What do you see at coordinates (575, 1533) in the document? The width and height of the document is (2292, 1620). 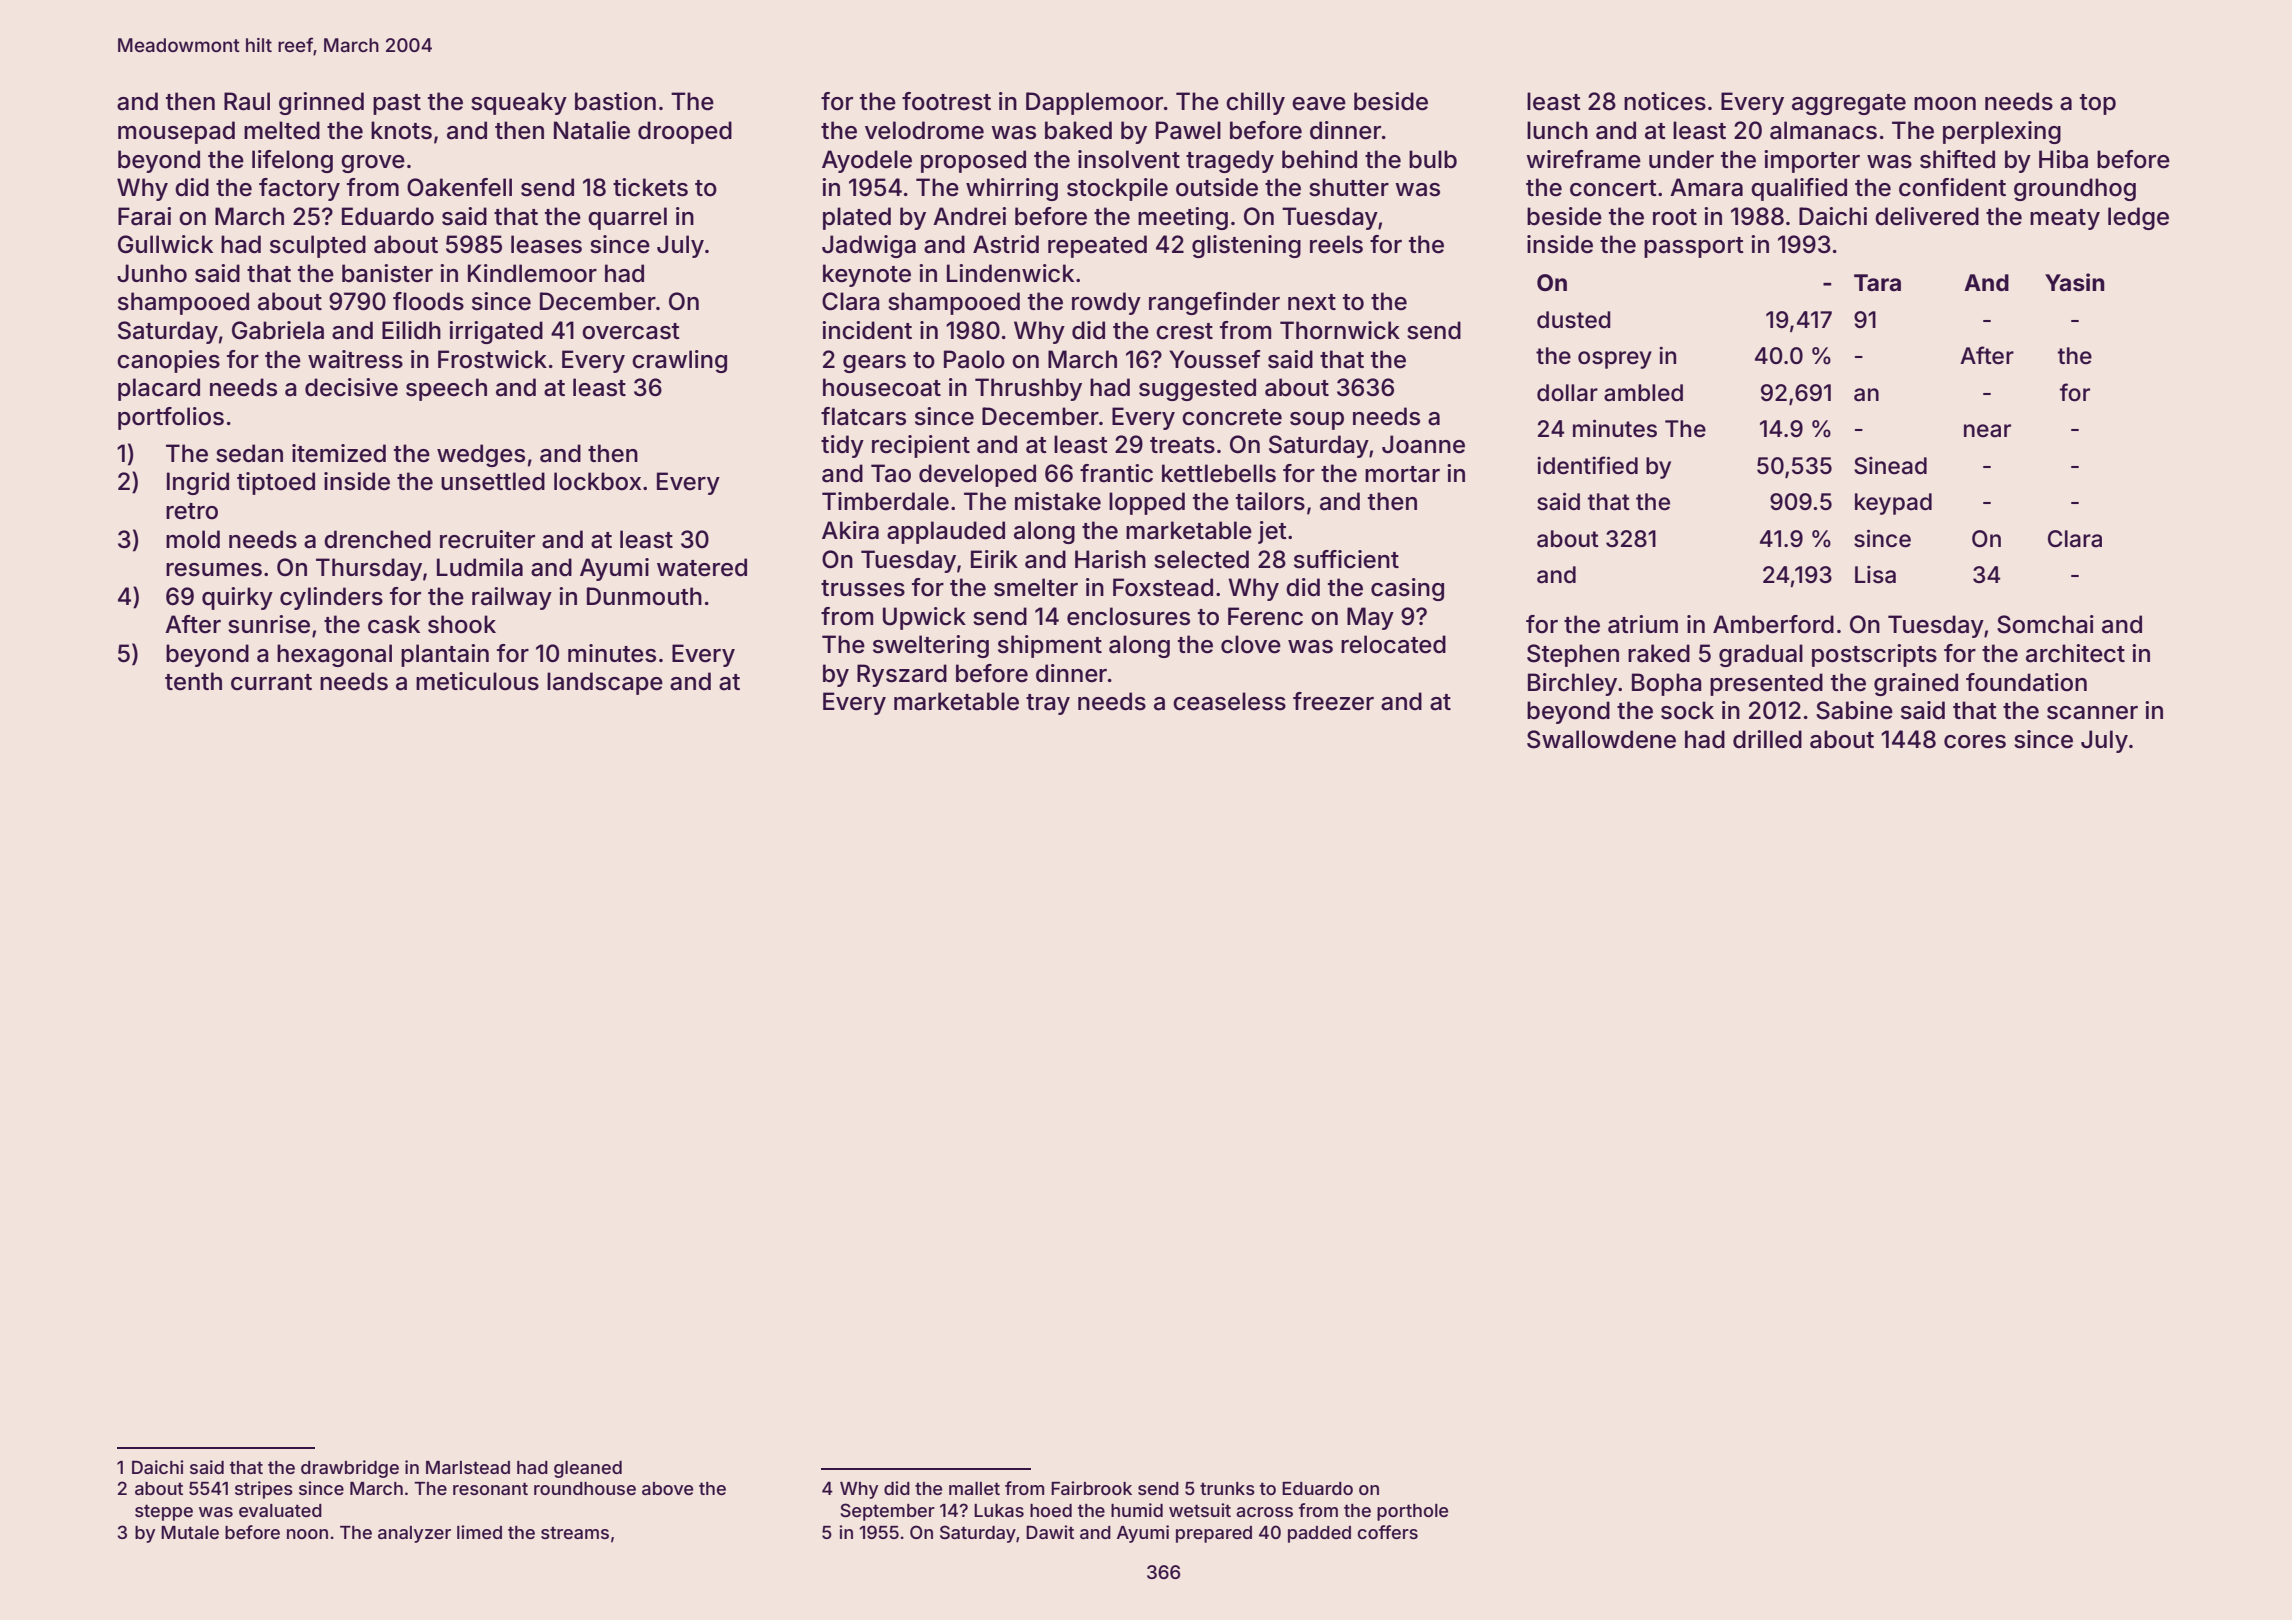 I see `streams` at bounding box center [575, 1533].
